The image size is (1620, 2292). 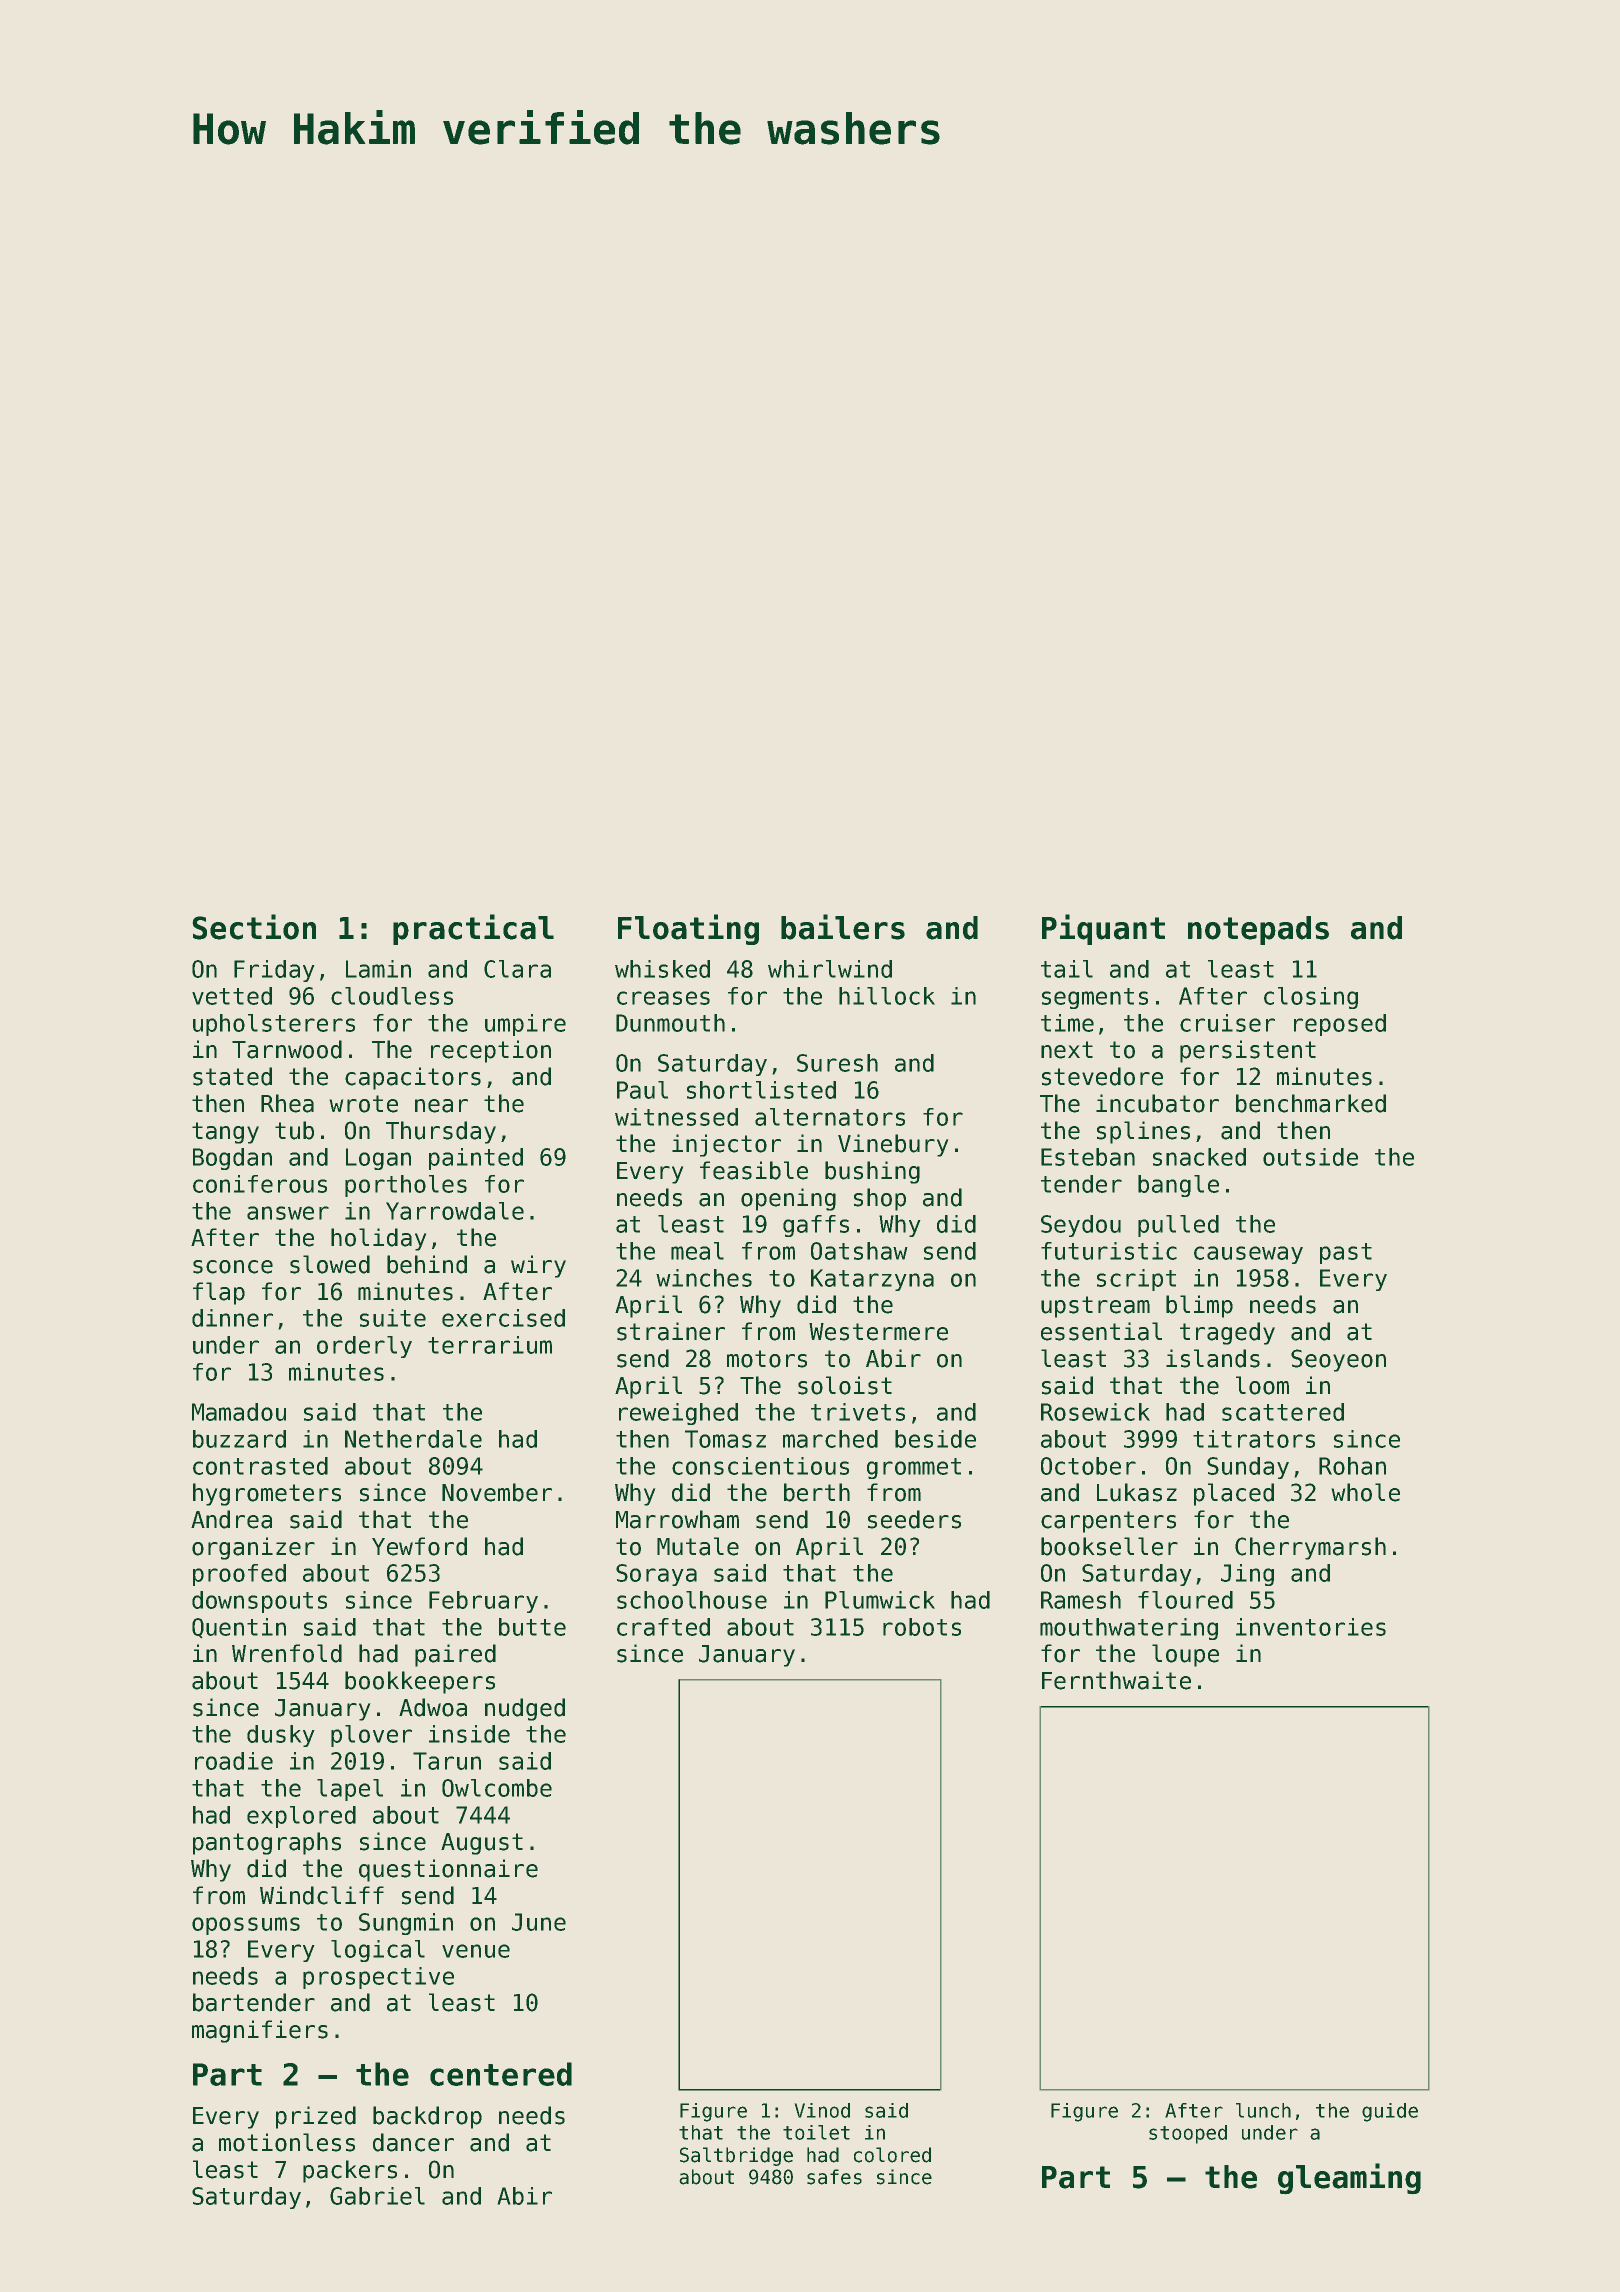 I want to click on alternators, so click(x=830, y=1117).
